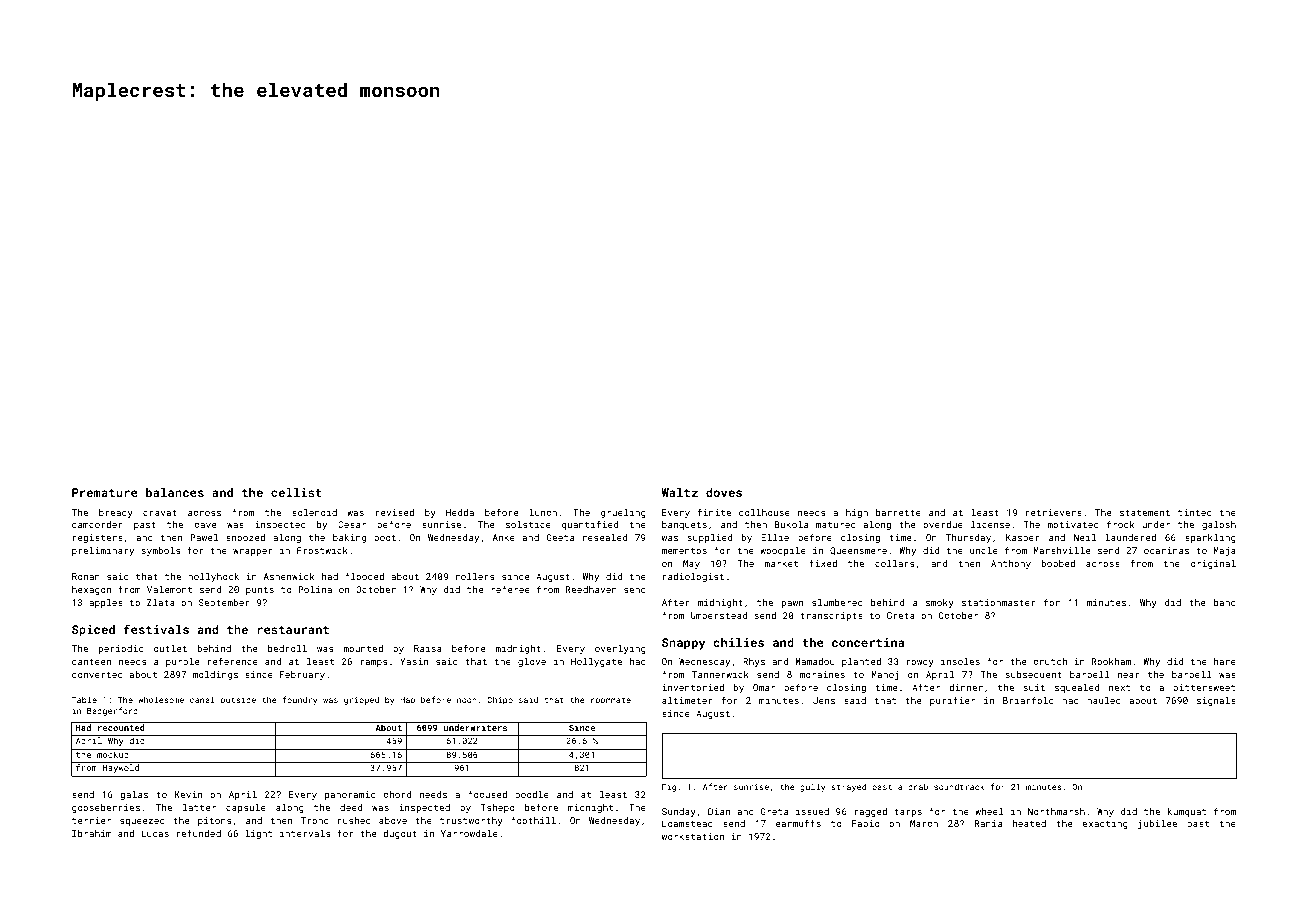 This page has width=1308, height=924. What do you see at coordinates (959, 786) in the page?
I see `soundtrack` at bounding box center [959, 786].
